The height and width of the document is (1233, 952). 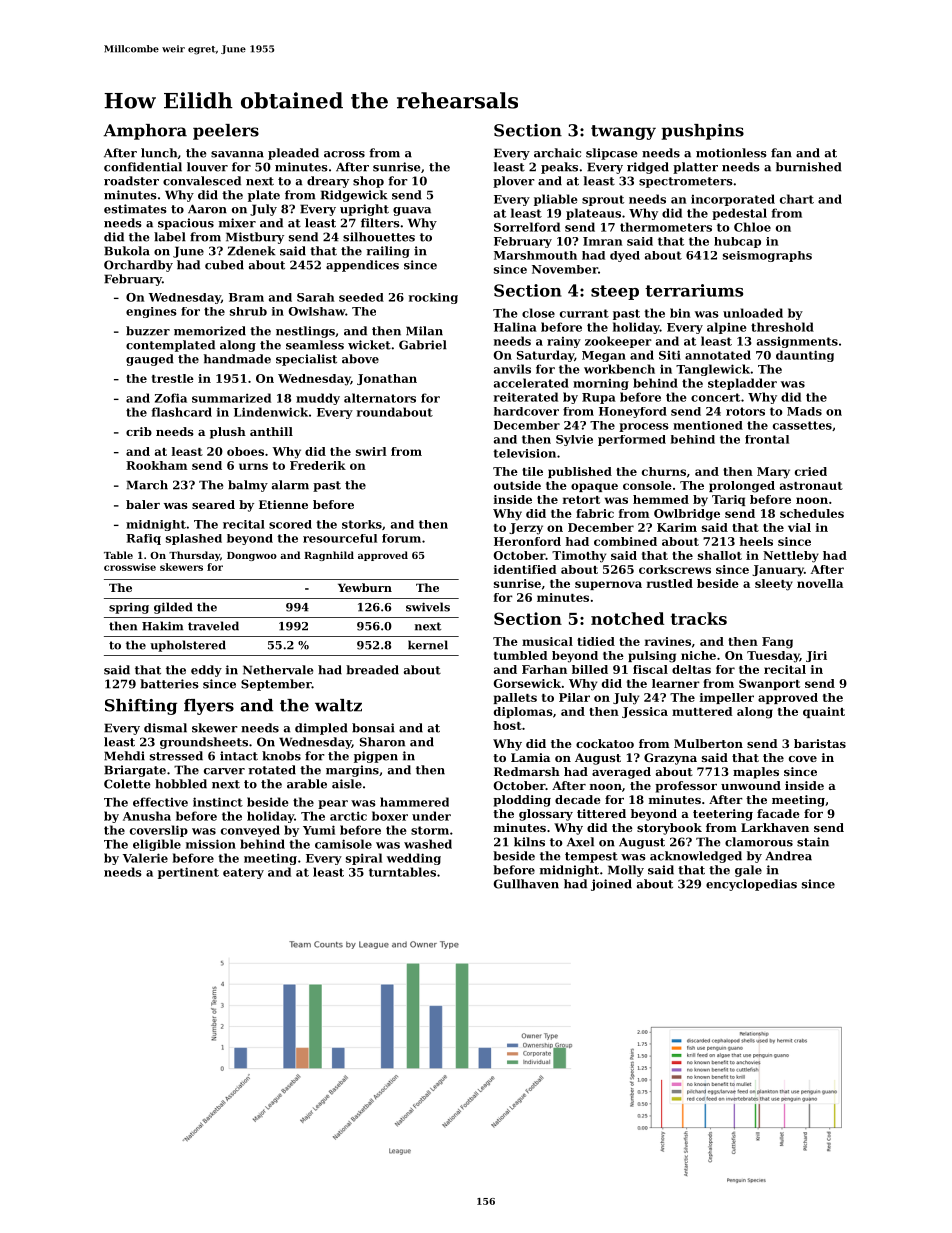 What do you see at coordinates (315, 297) in the document?
I see `Sarah` at bounding box center [315, 297].
